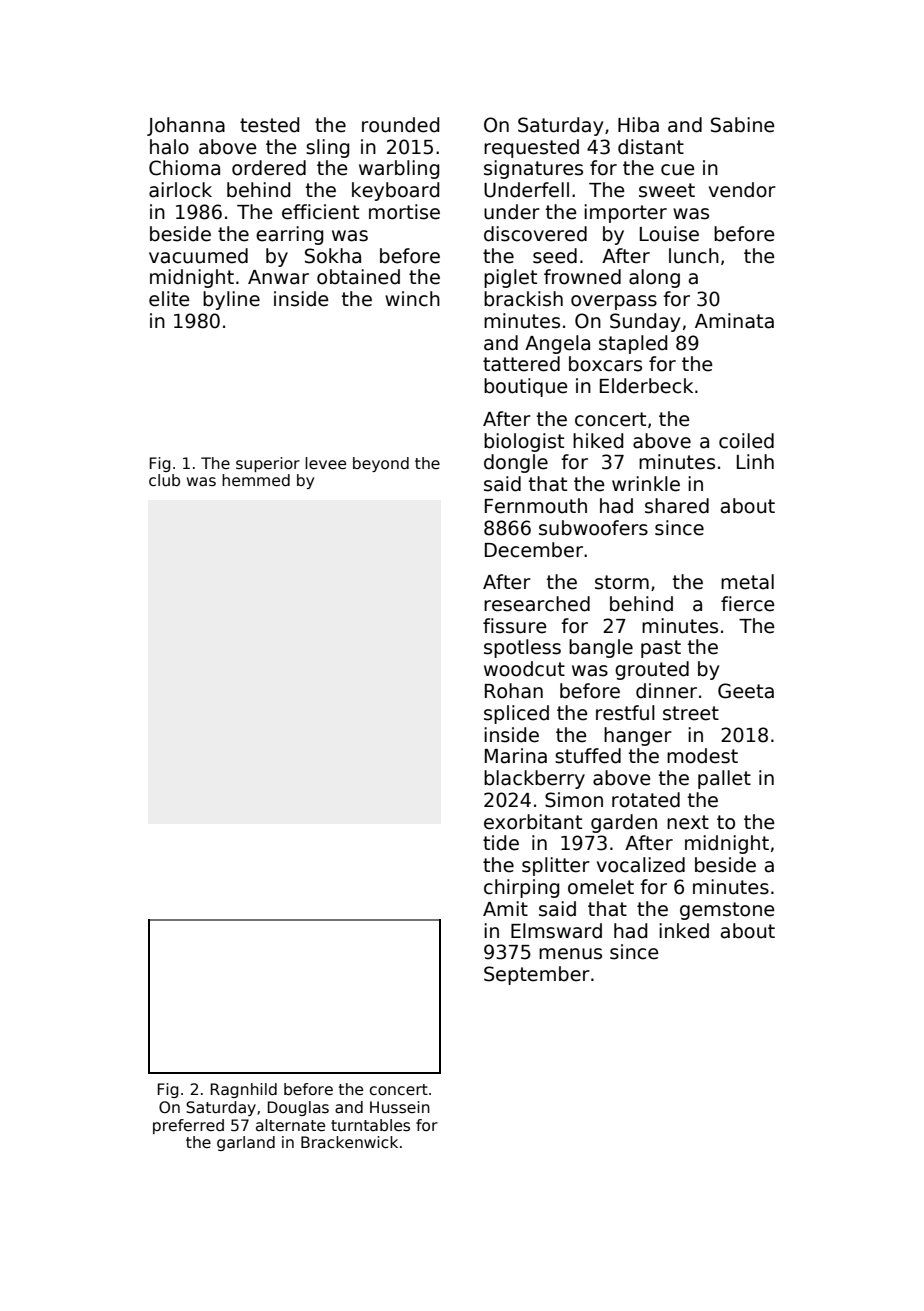 The image size is (924, 1311). I want to click on requested, so click(531, 148).
